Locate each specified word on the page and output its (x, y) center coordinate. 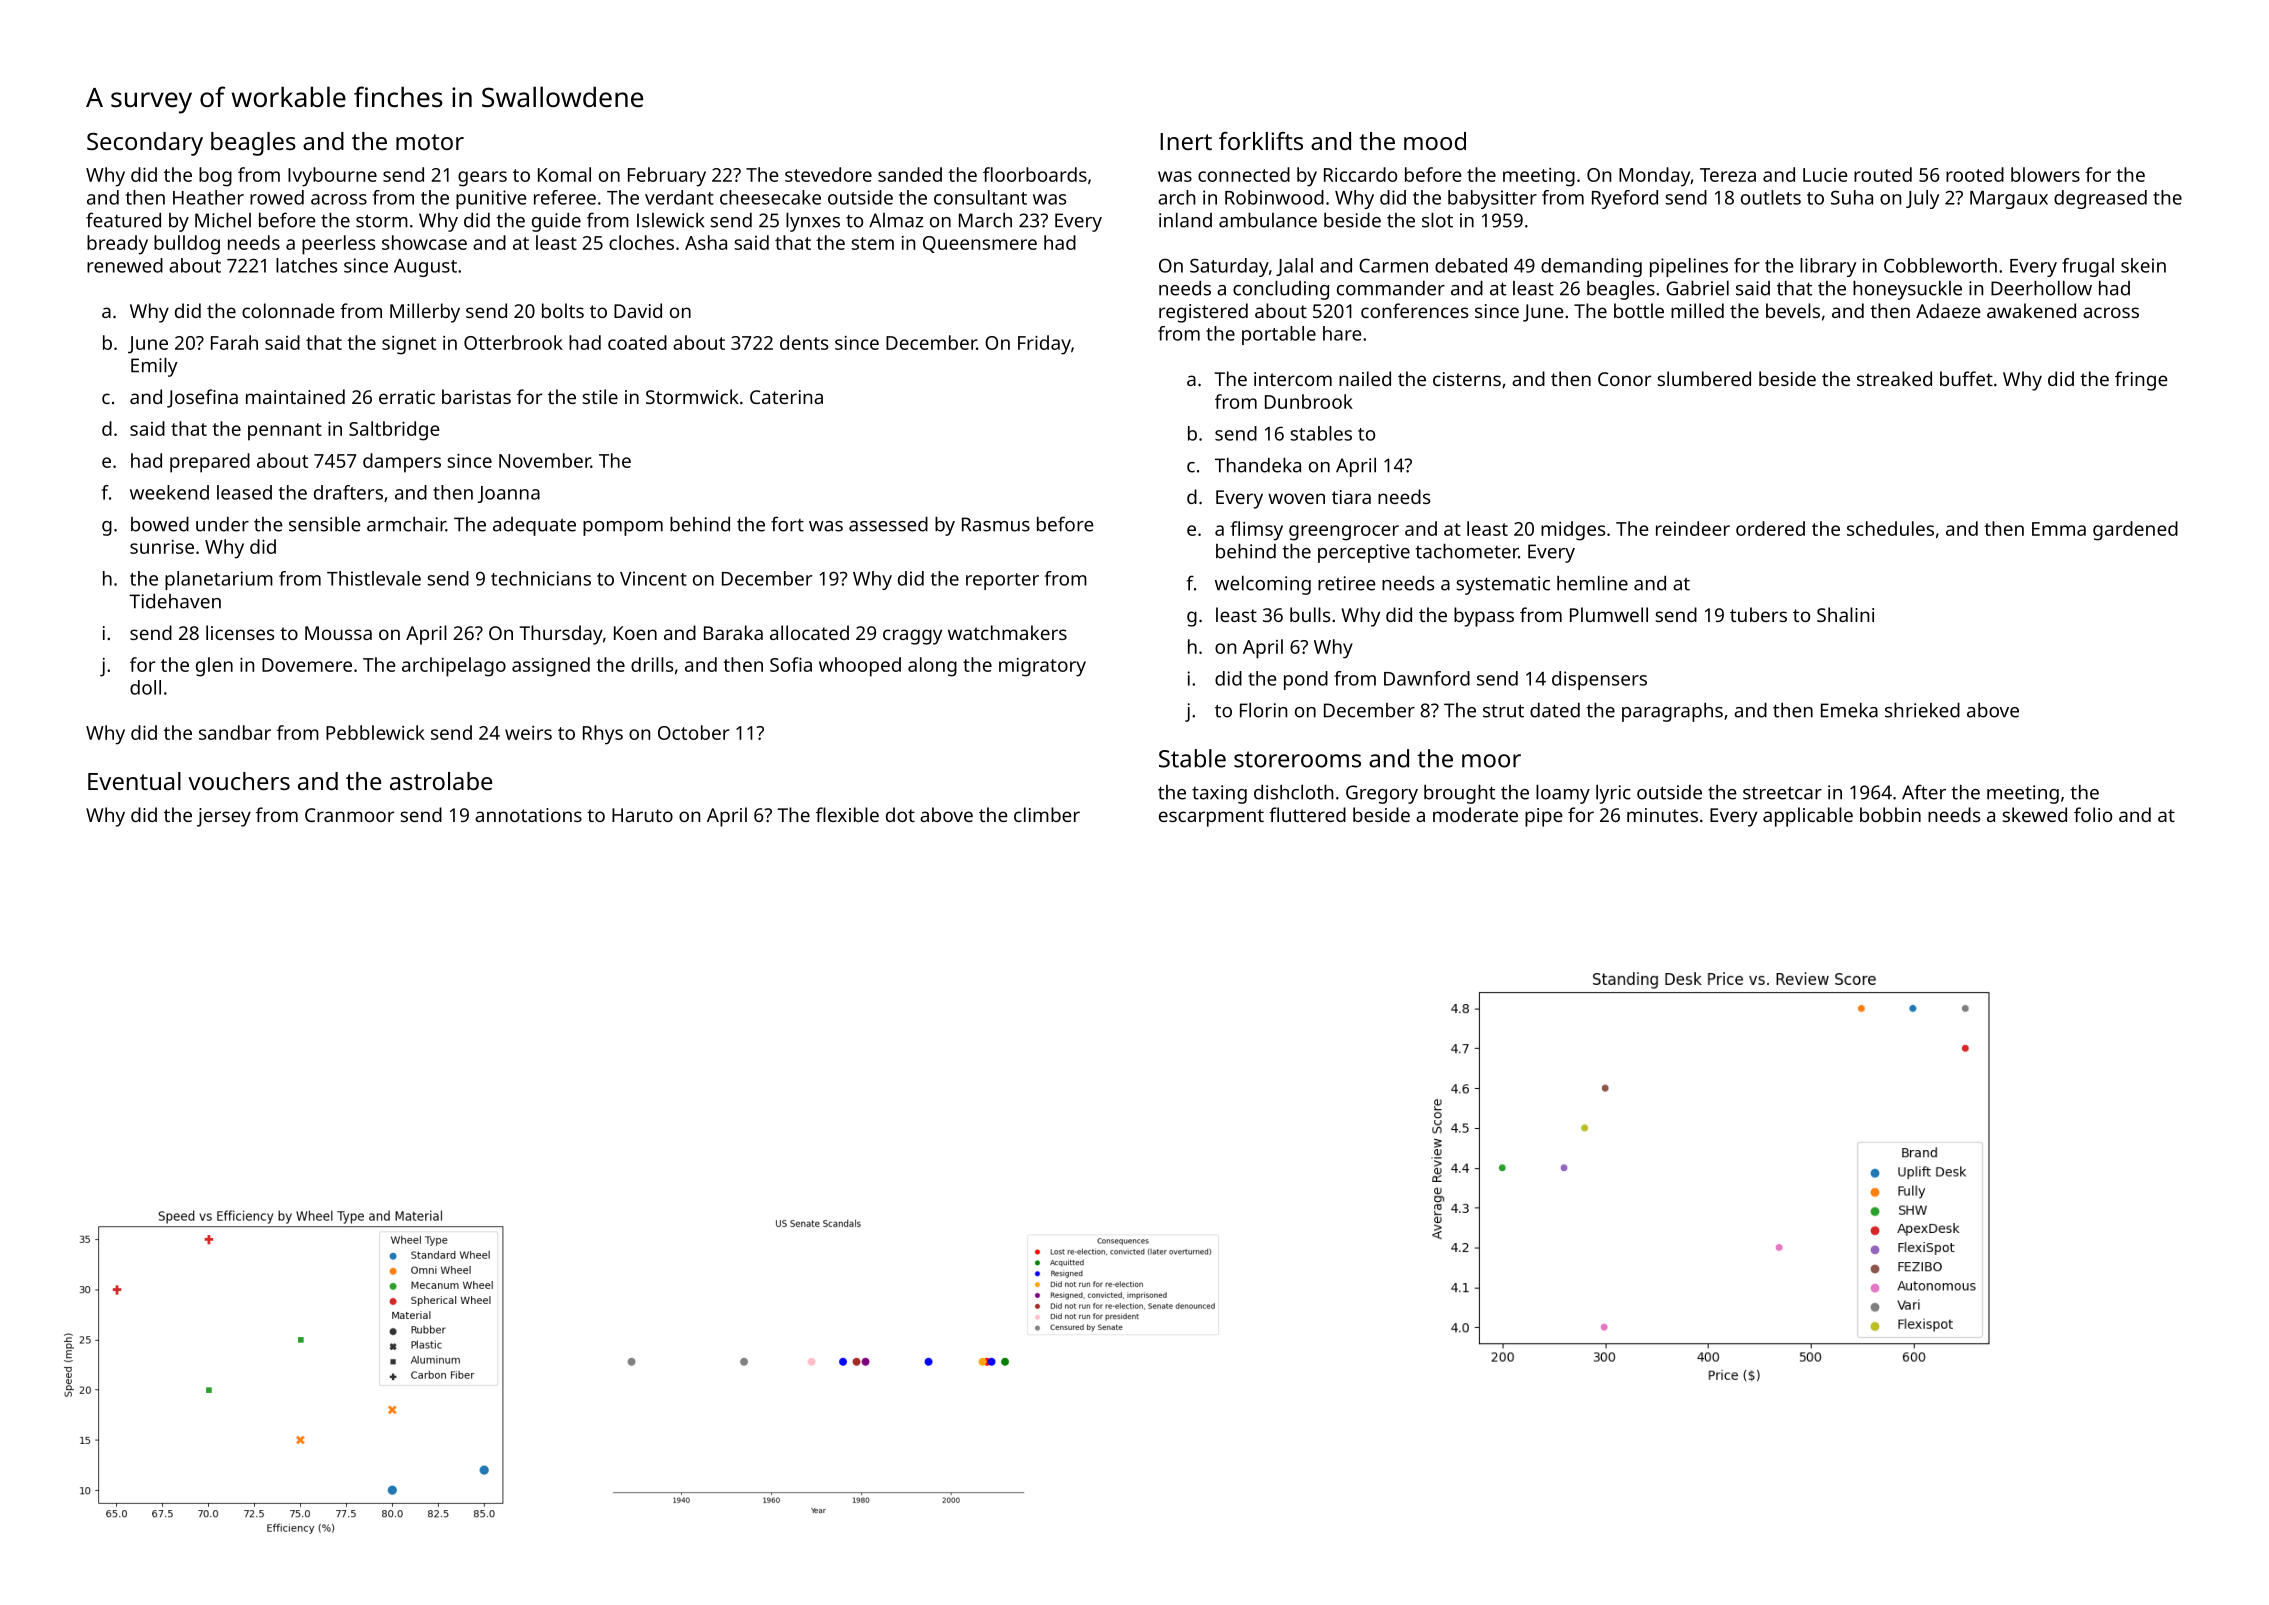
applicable (1808, 817)
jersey (224, 817)
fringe (2141, 381)
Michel (223, 220)
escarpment (1211, 818)
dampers (402, 463)
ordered (1770, 528)
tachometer (1467, 551)
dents (804, 342)
